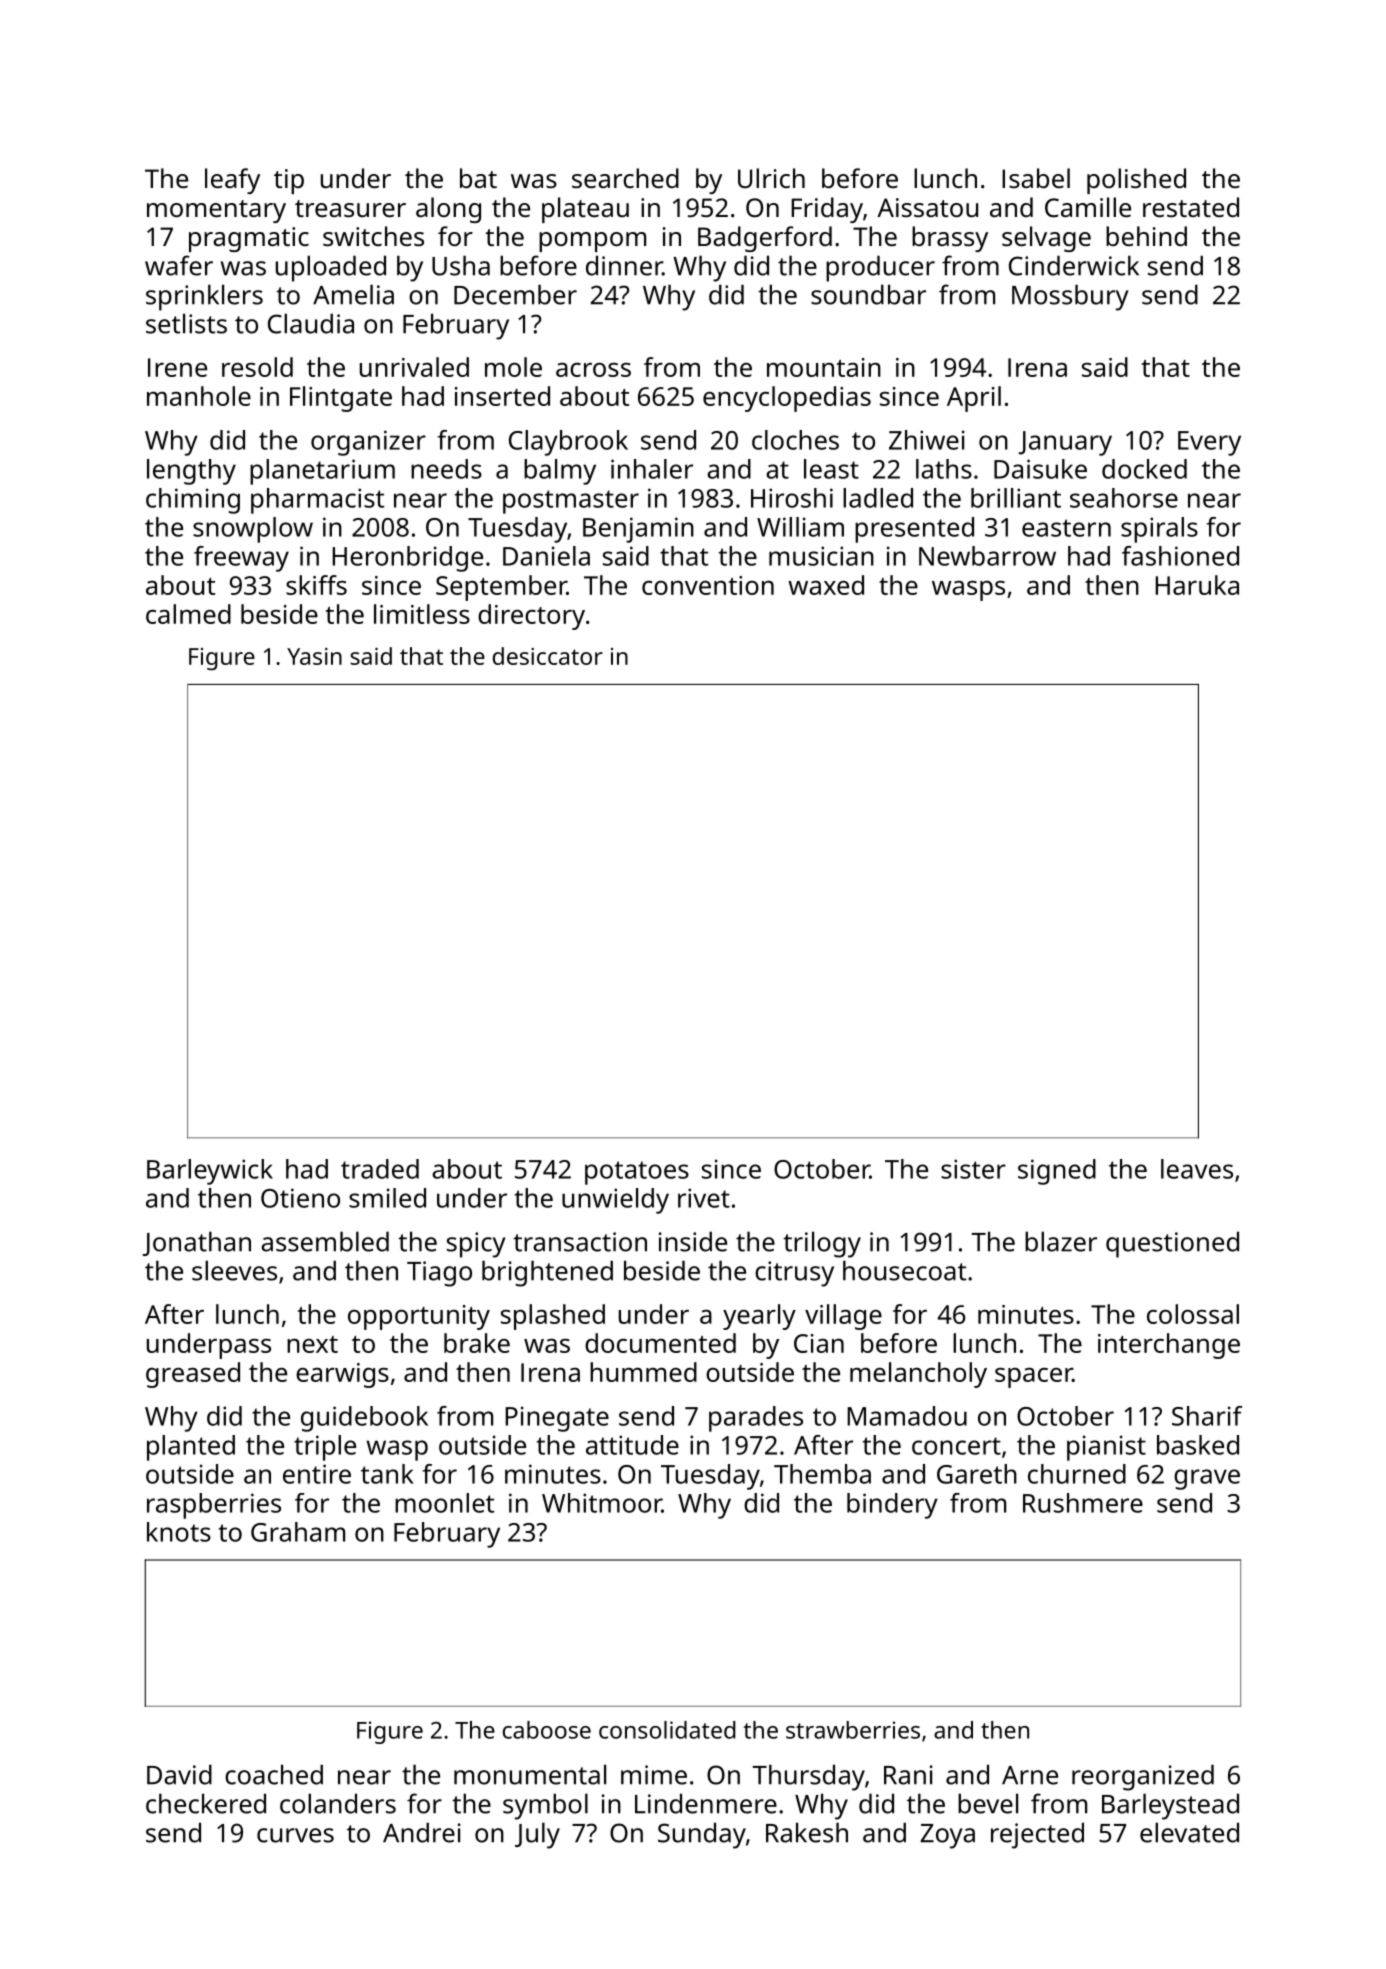  Describe the element at coordinates (380, 1169) in the screenshot. I see `traded` at that location.
